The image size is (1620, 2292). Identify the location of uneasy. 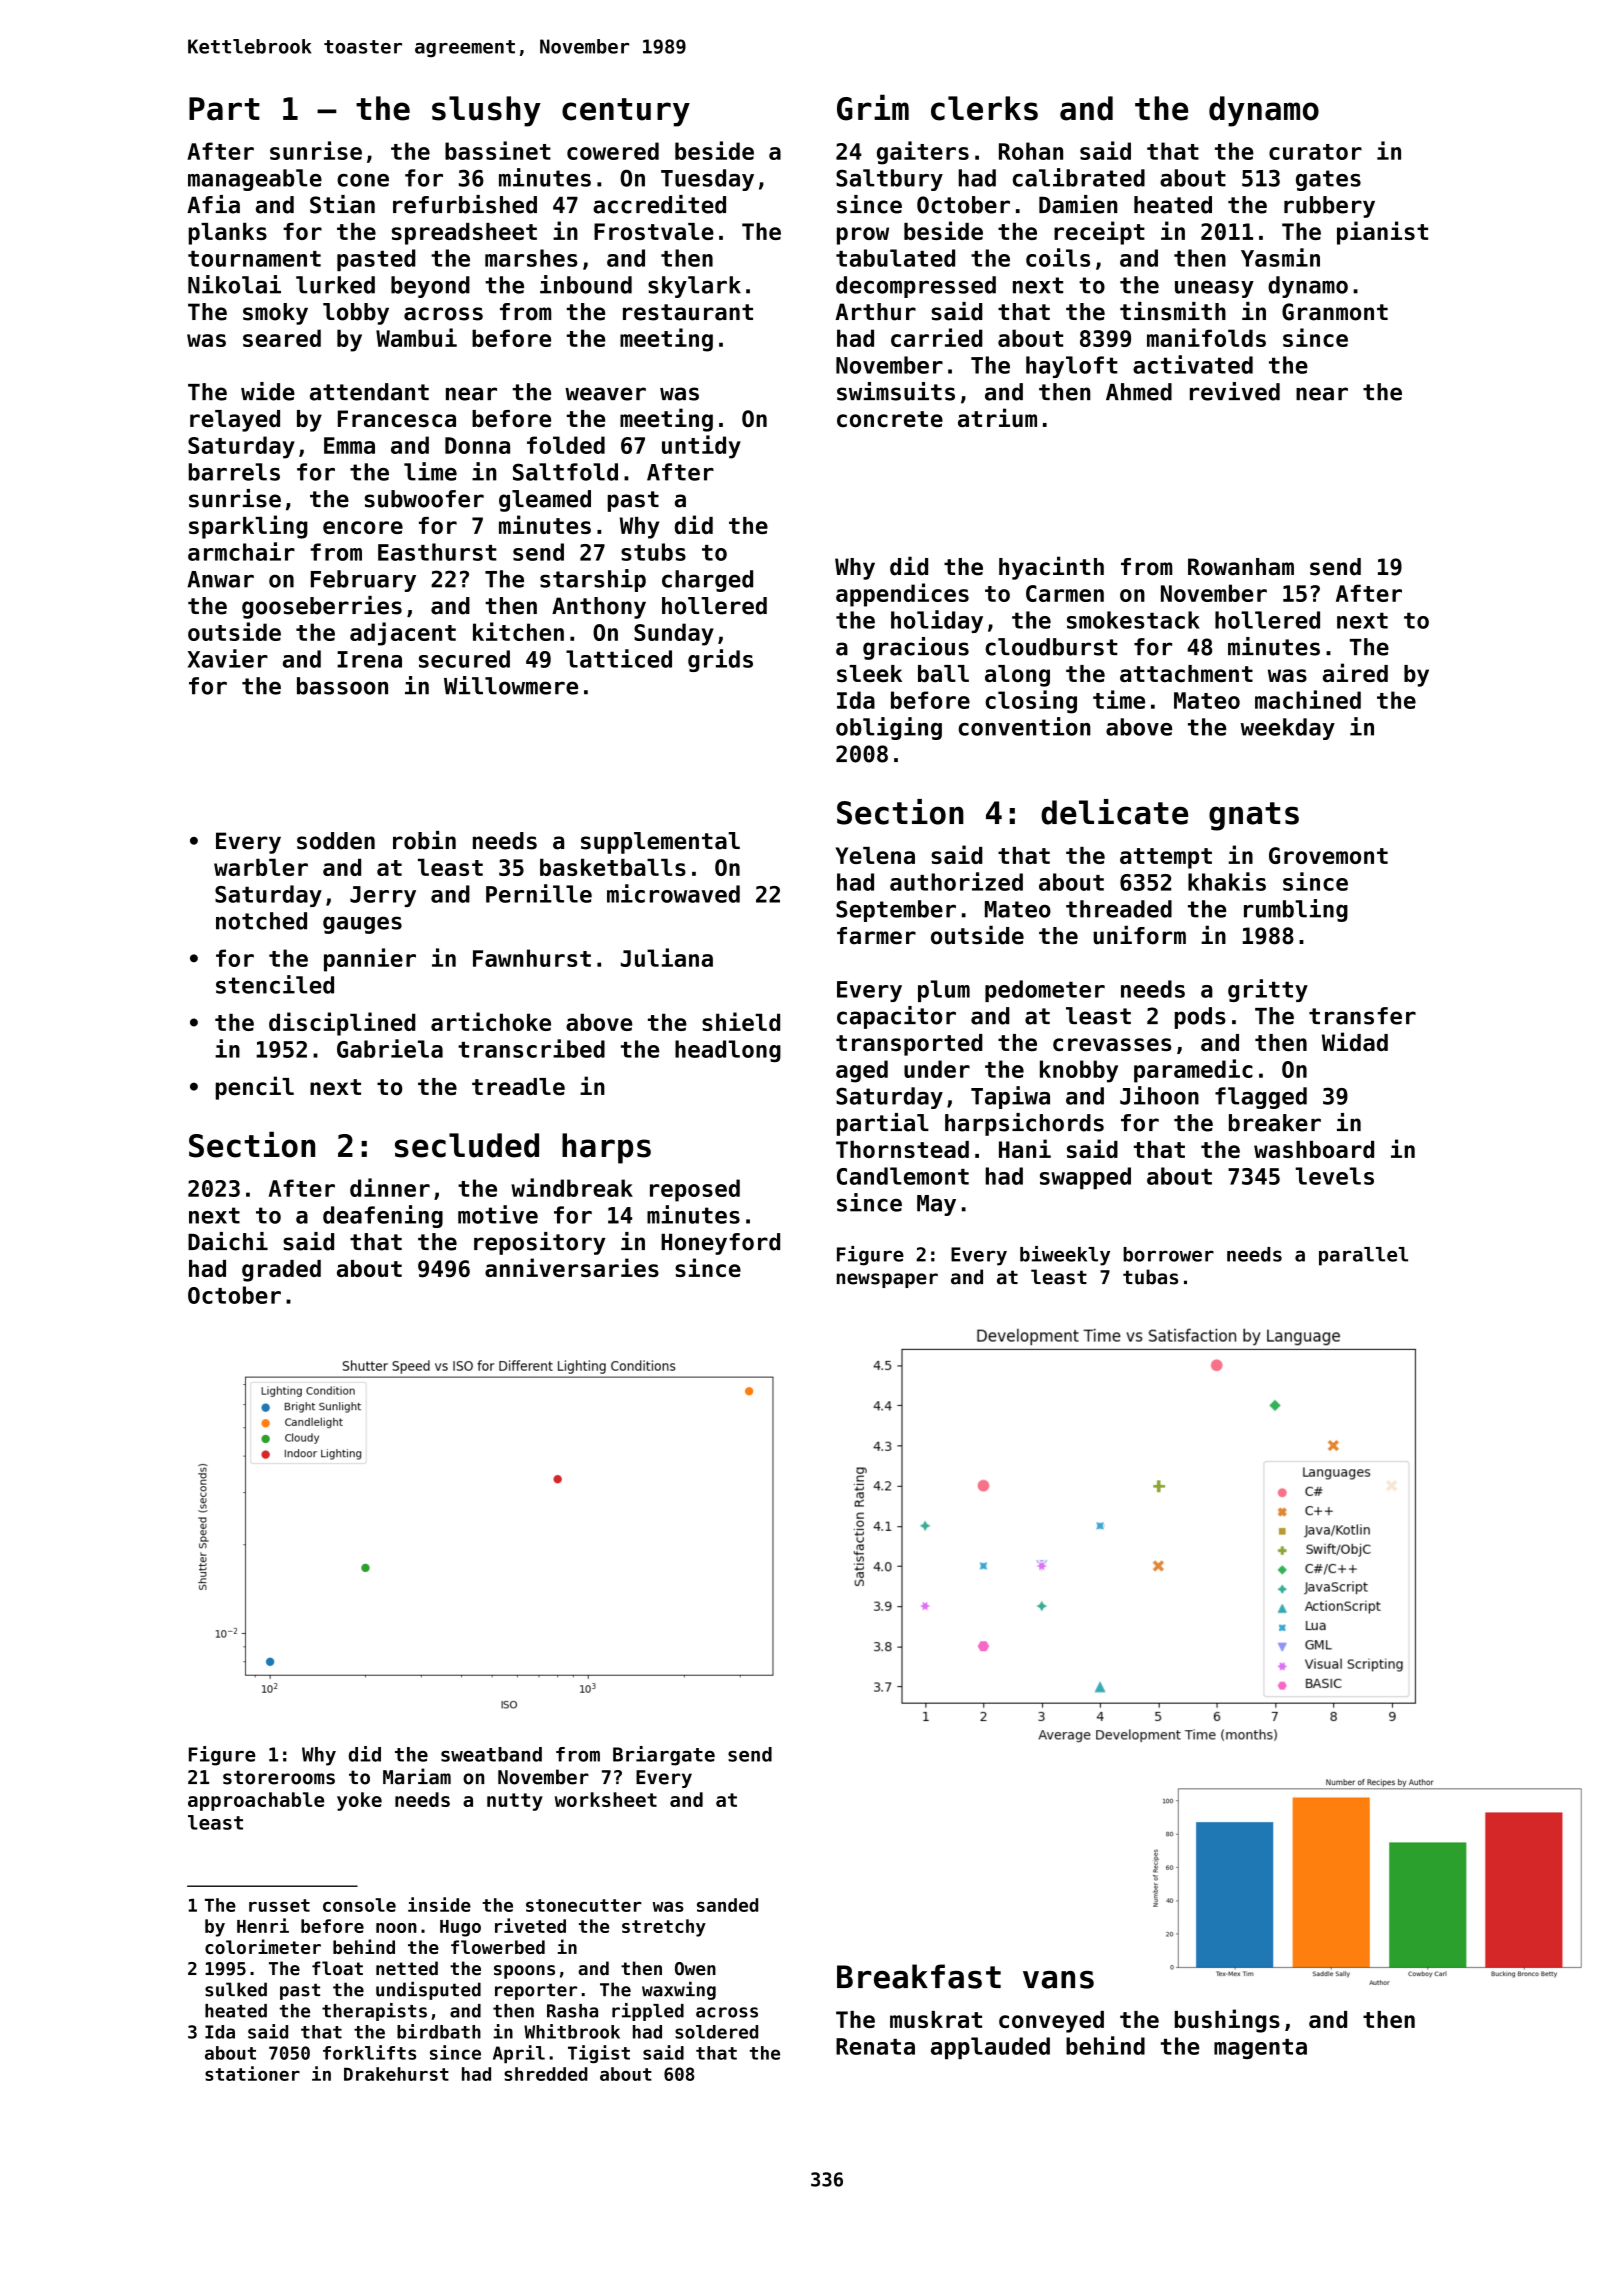
(1214, 289).
